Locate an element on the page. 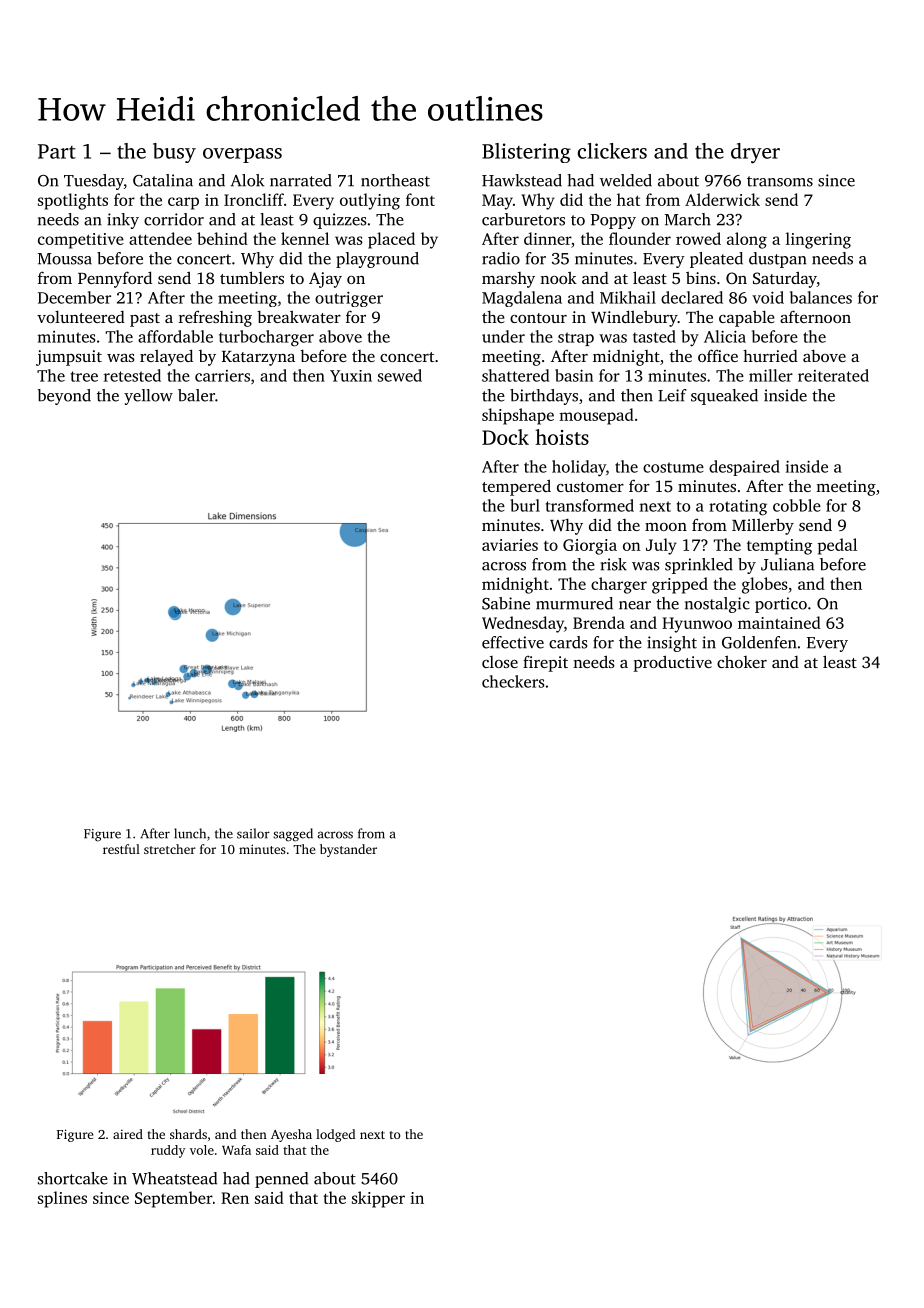 This page has height=1308, width=924. yellow is located at coordinates (148, 397).
